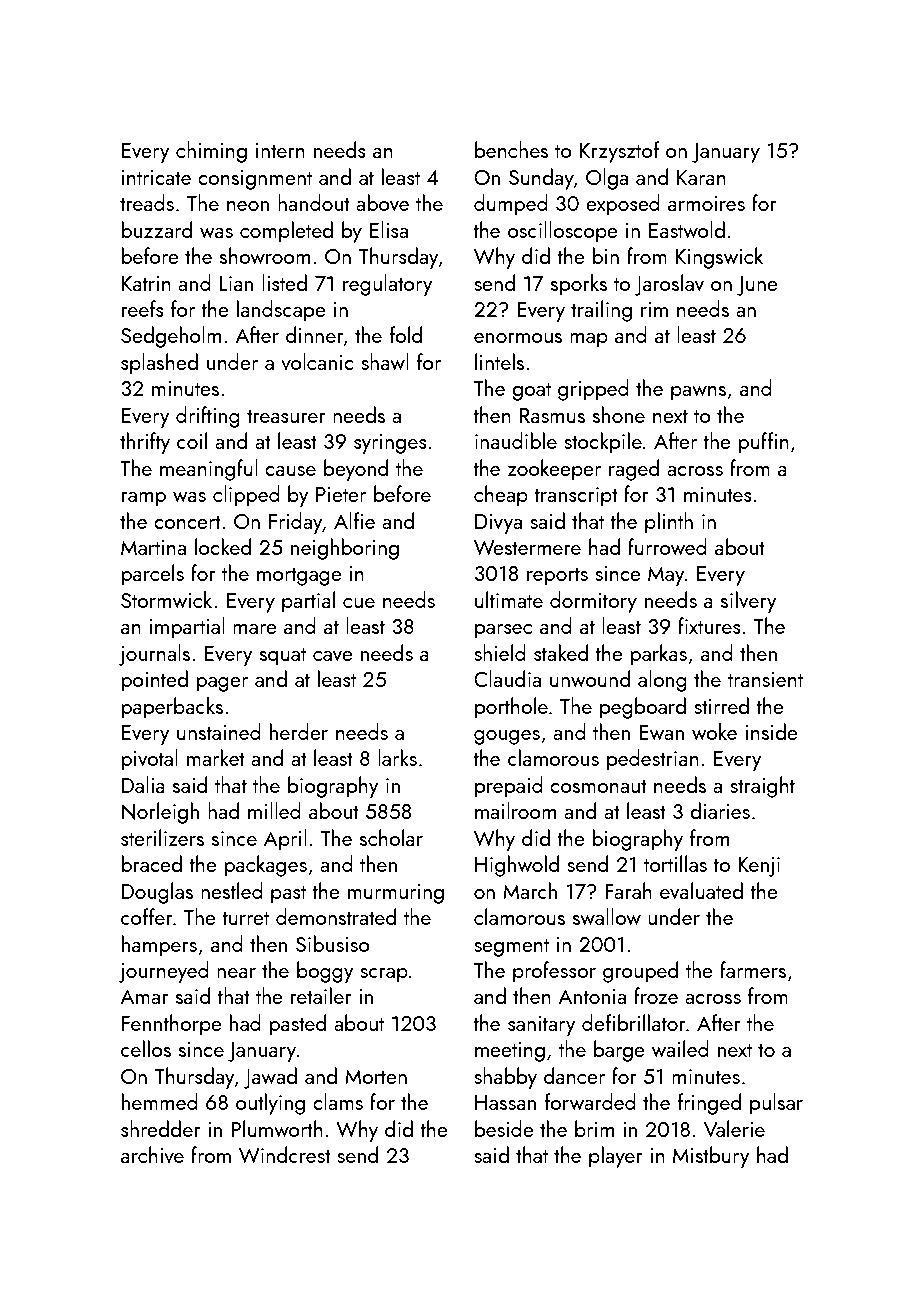 The image size is (924, 1314). Describe the element at coordinates (643, 708) in the screenshot. I see `pegboard` at that location.
